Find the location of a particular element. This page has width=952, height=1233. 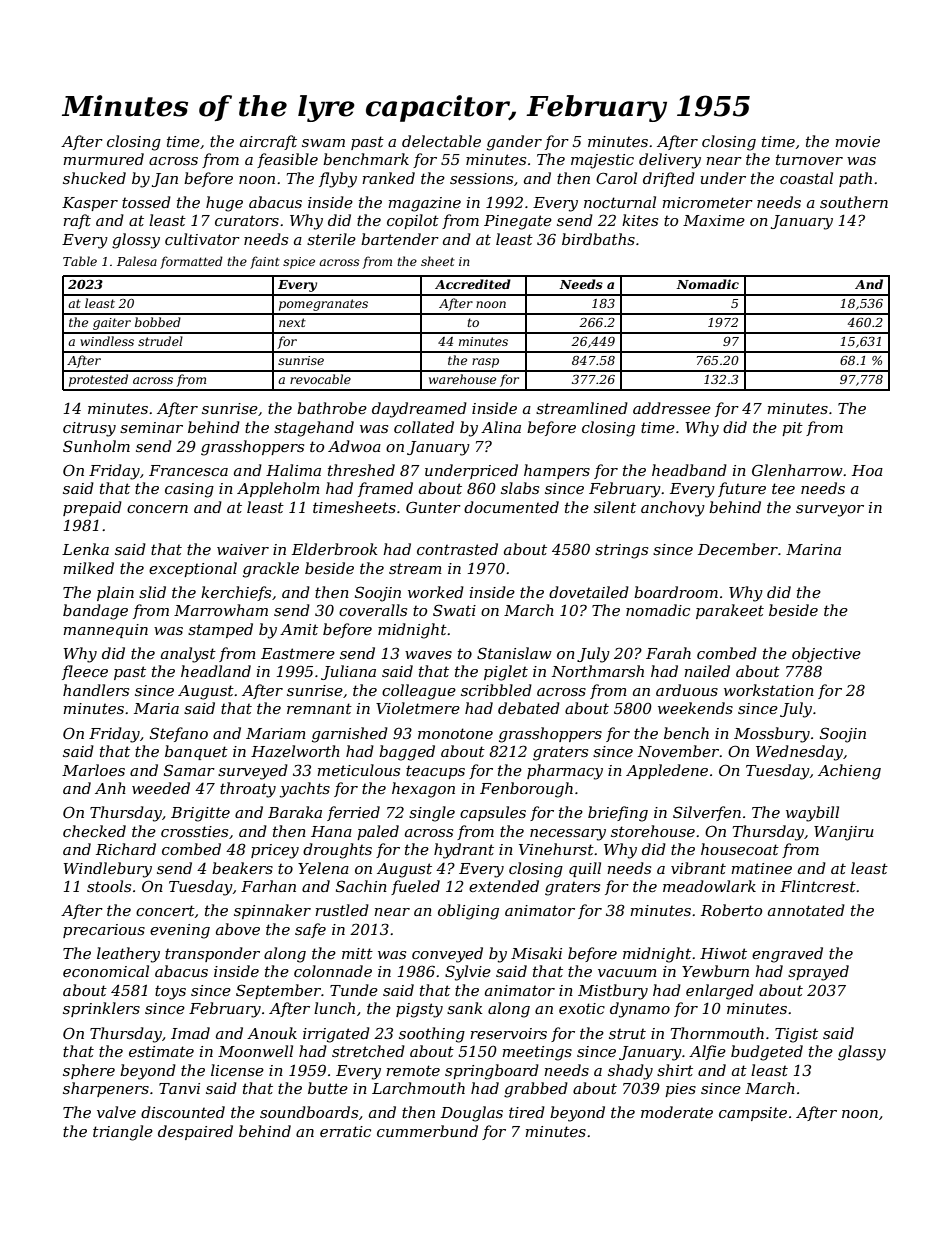

analyst is located at coordinates (188, 655).
